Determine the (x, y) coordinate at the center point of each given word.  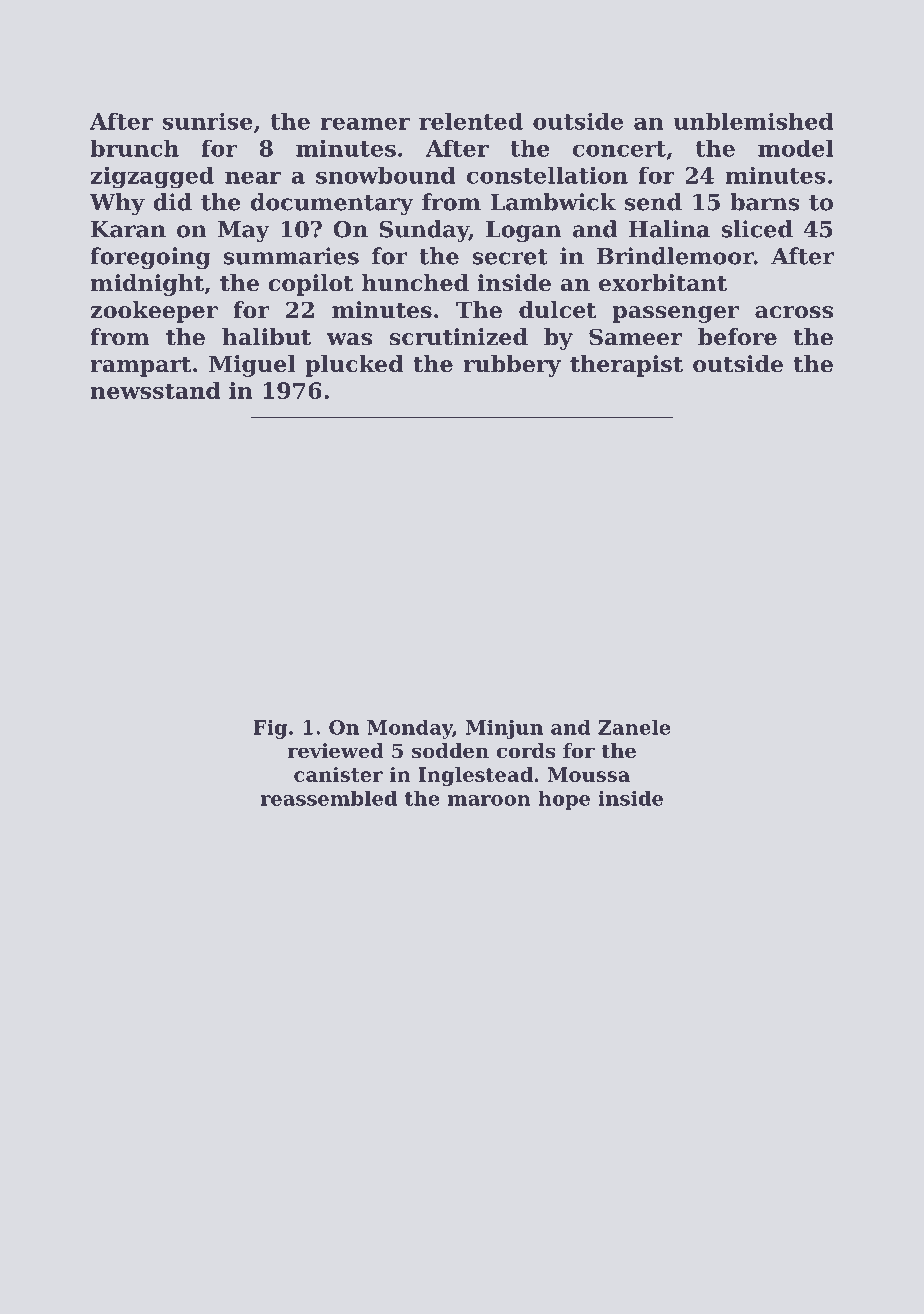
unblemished (753, 121)
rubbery (512, 366)
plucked (354, 366)
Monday (410, 729)
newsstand (155, 390)
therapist (626, 366)
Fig (270, 729)
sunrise (207, 121)
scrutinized (458, 337)
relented (471, 121)
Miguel (252, 366)
